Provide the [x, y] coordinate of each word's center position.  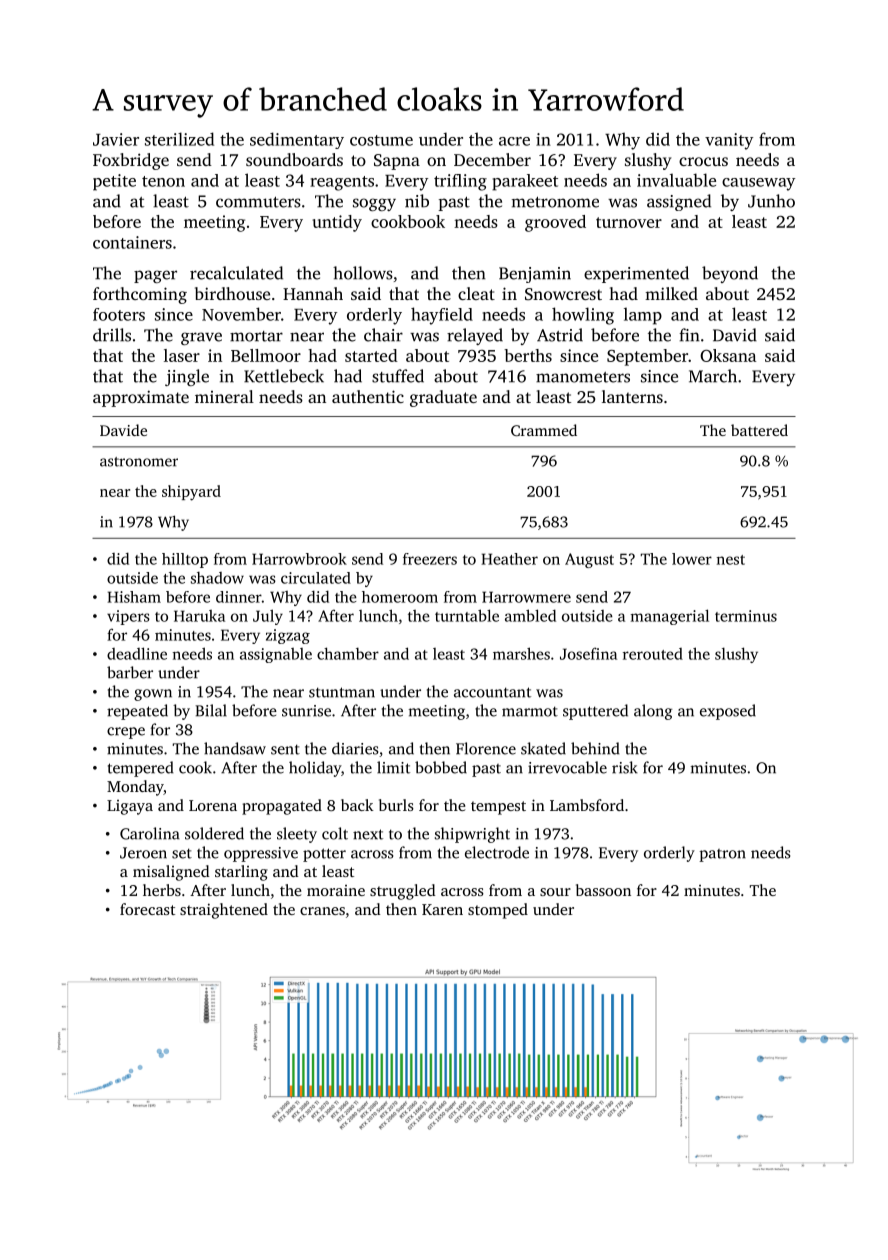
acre [514, 141]
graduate [443, 398]
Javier [116, 139]
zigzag [288, 636]
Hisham [134, 597]
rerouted [653, 654]
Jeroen [143, 853]
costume [381, 140]
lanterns [632, 396]
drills [112, 335]
